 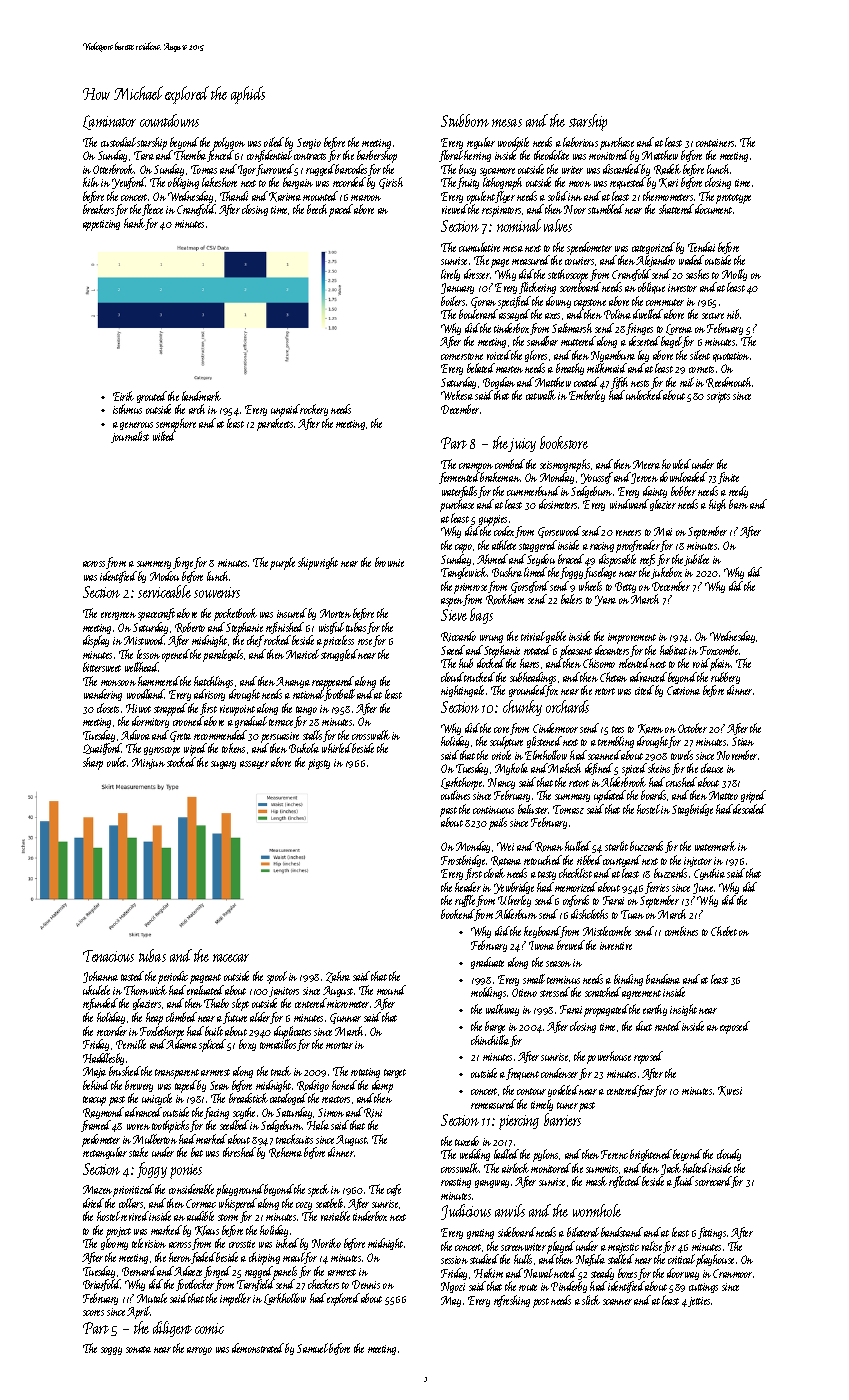 I want to click on semaphore, so click(x=176, y=425).
